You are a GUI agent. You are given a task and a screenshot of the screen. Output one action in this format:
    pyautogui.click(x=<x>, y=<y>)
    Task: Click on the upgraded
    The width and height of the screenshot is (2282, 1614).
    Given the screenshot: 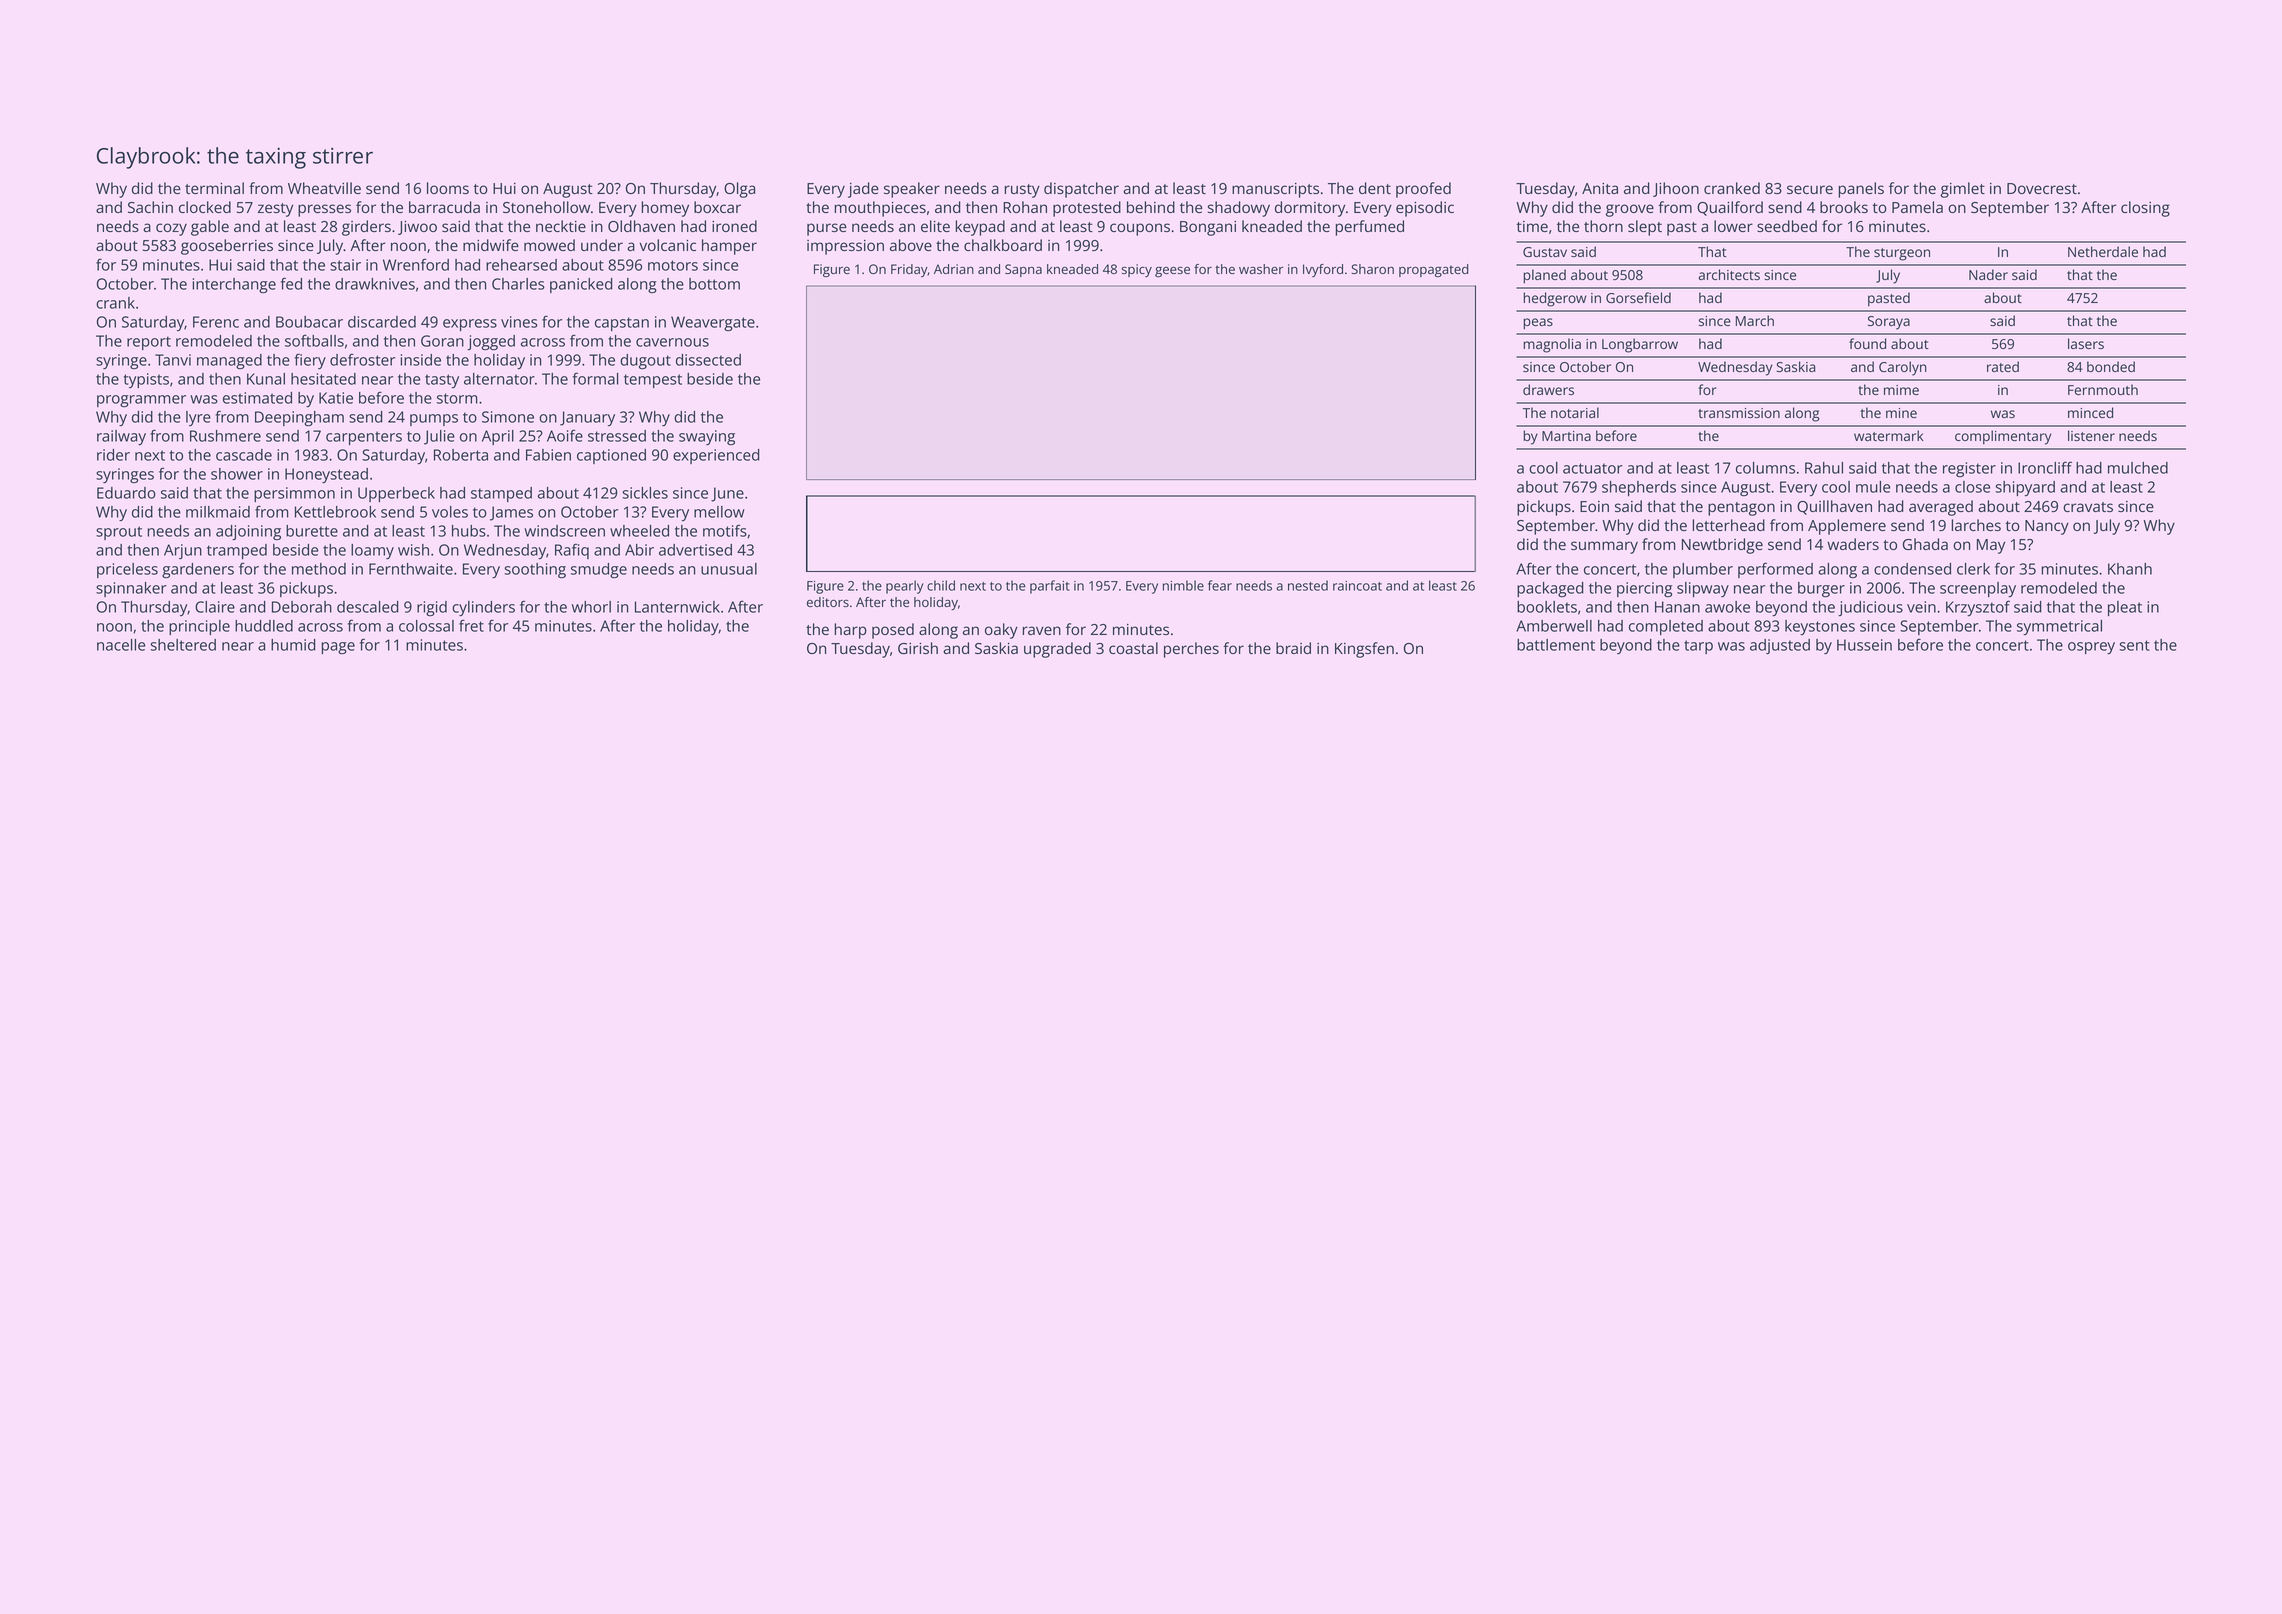 What is the action you would take?
    pyautogui.click(x=1057, y=650)
